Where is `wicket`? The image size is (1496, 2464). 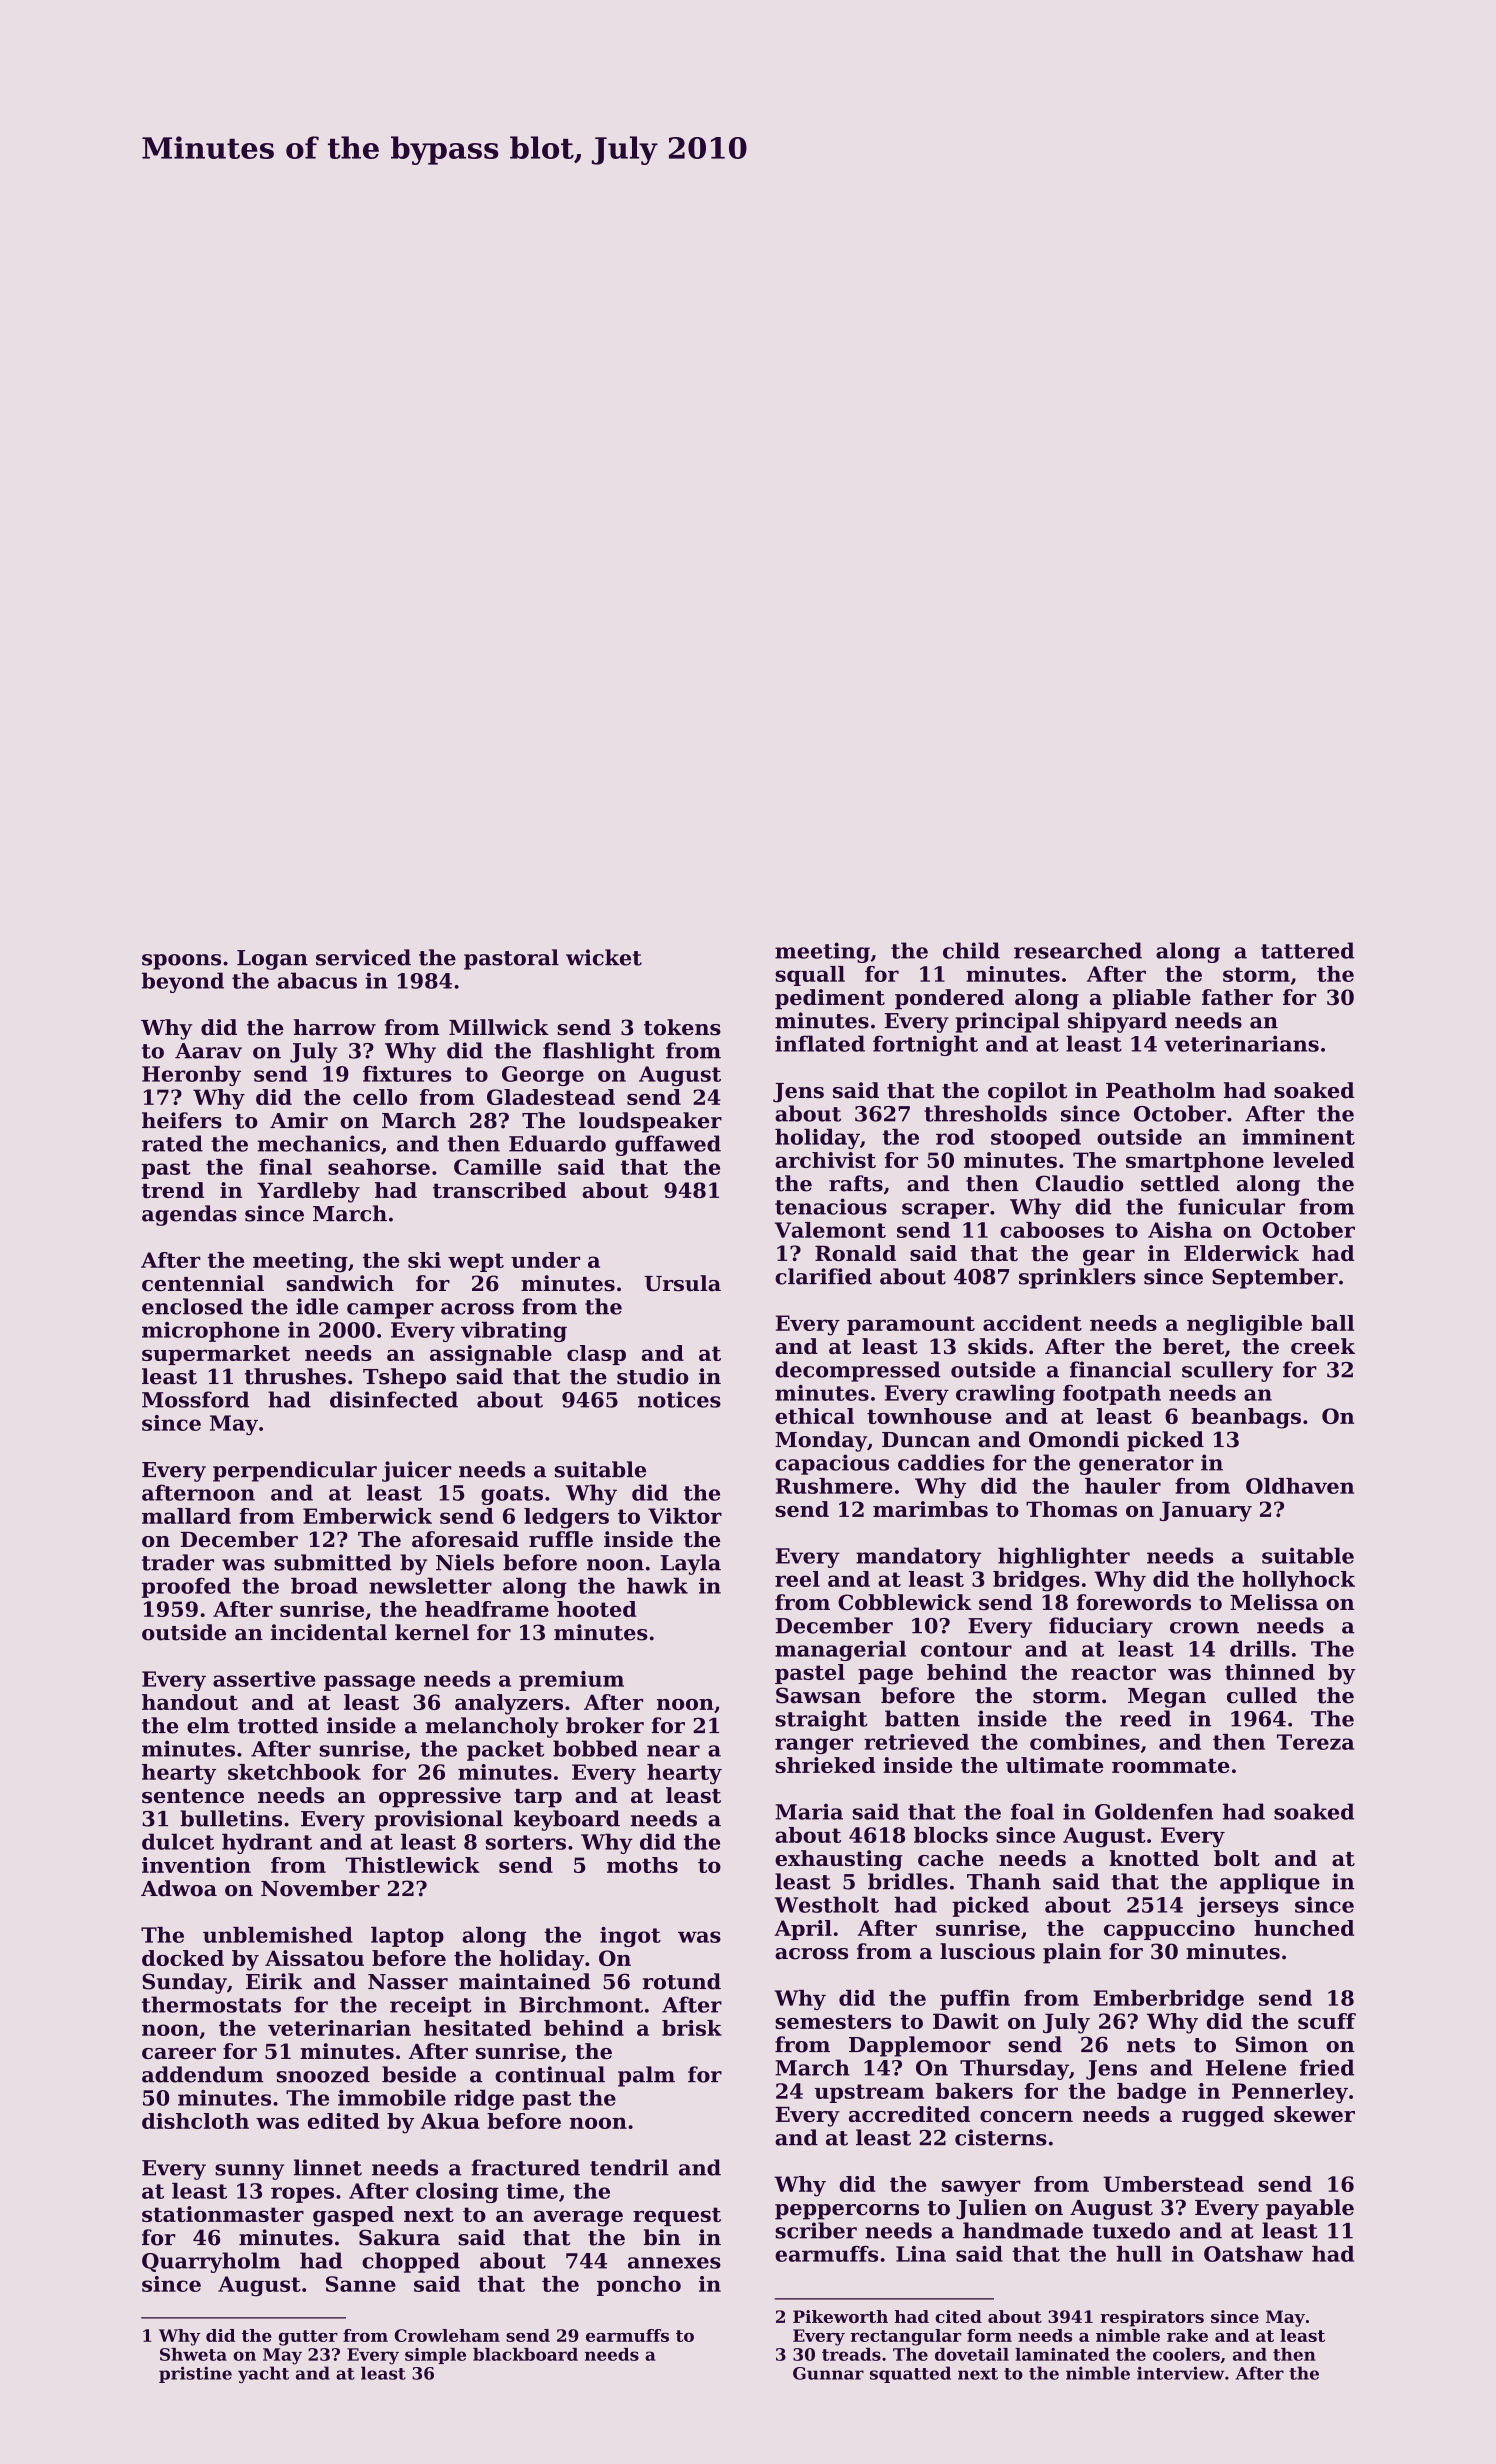
wicket is located at coordinates (604, 957).
